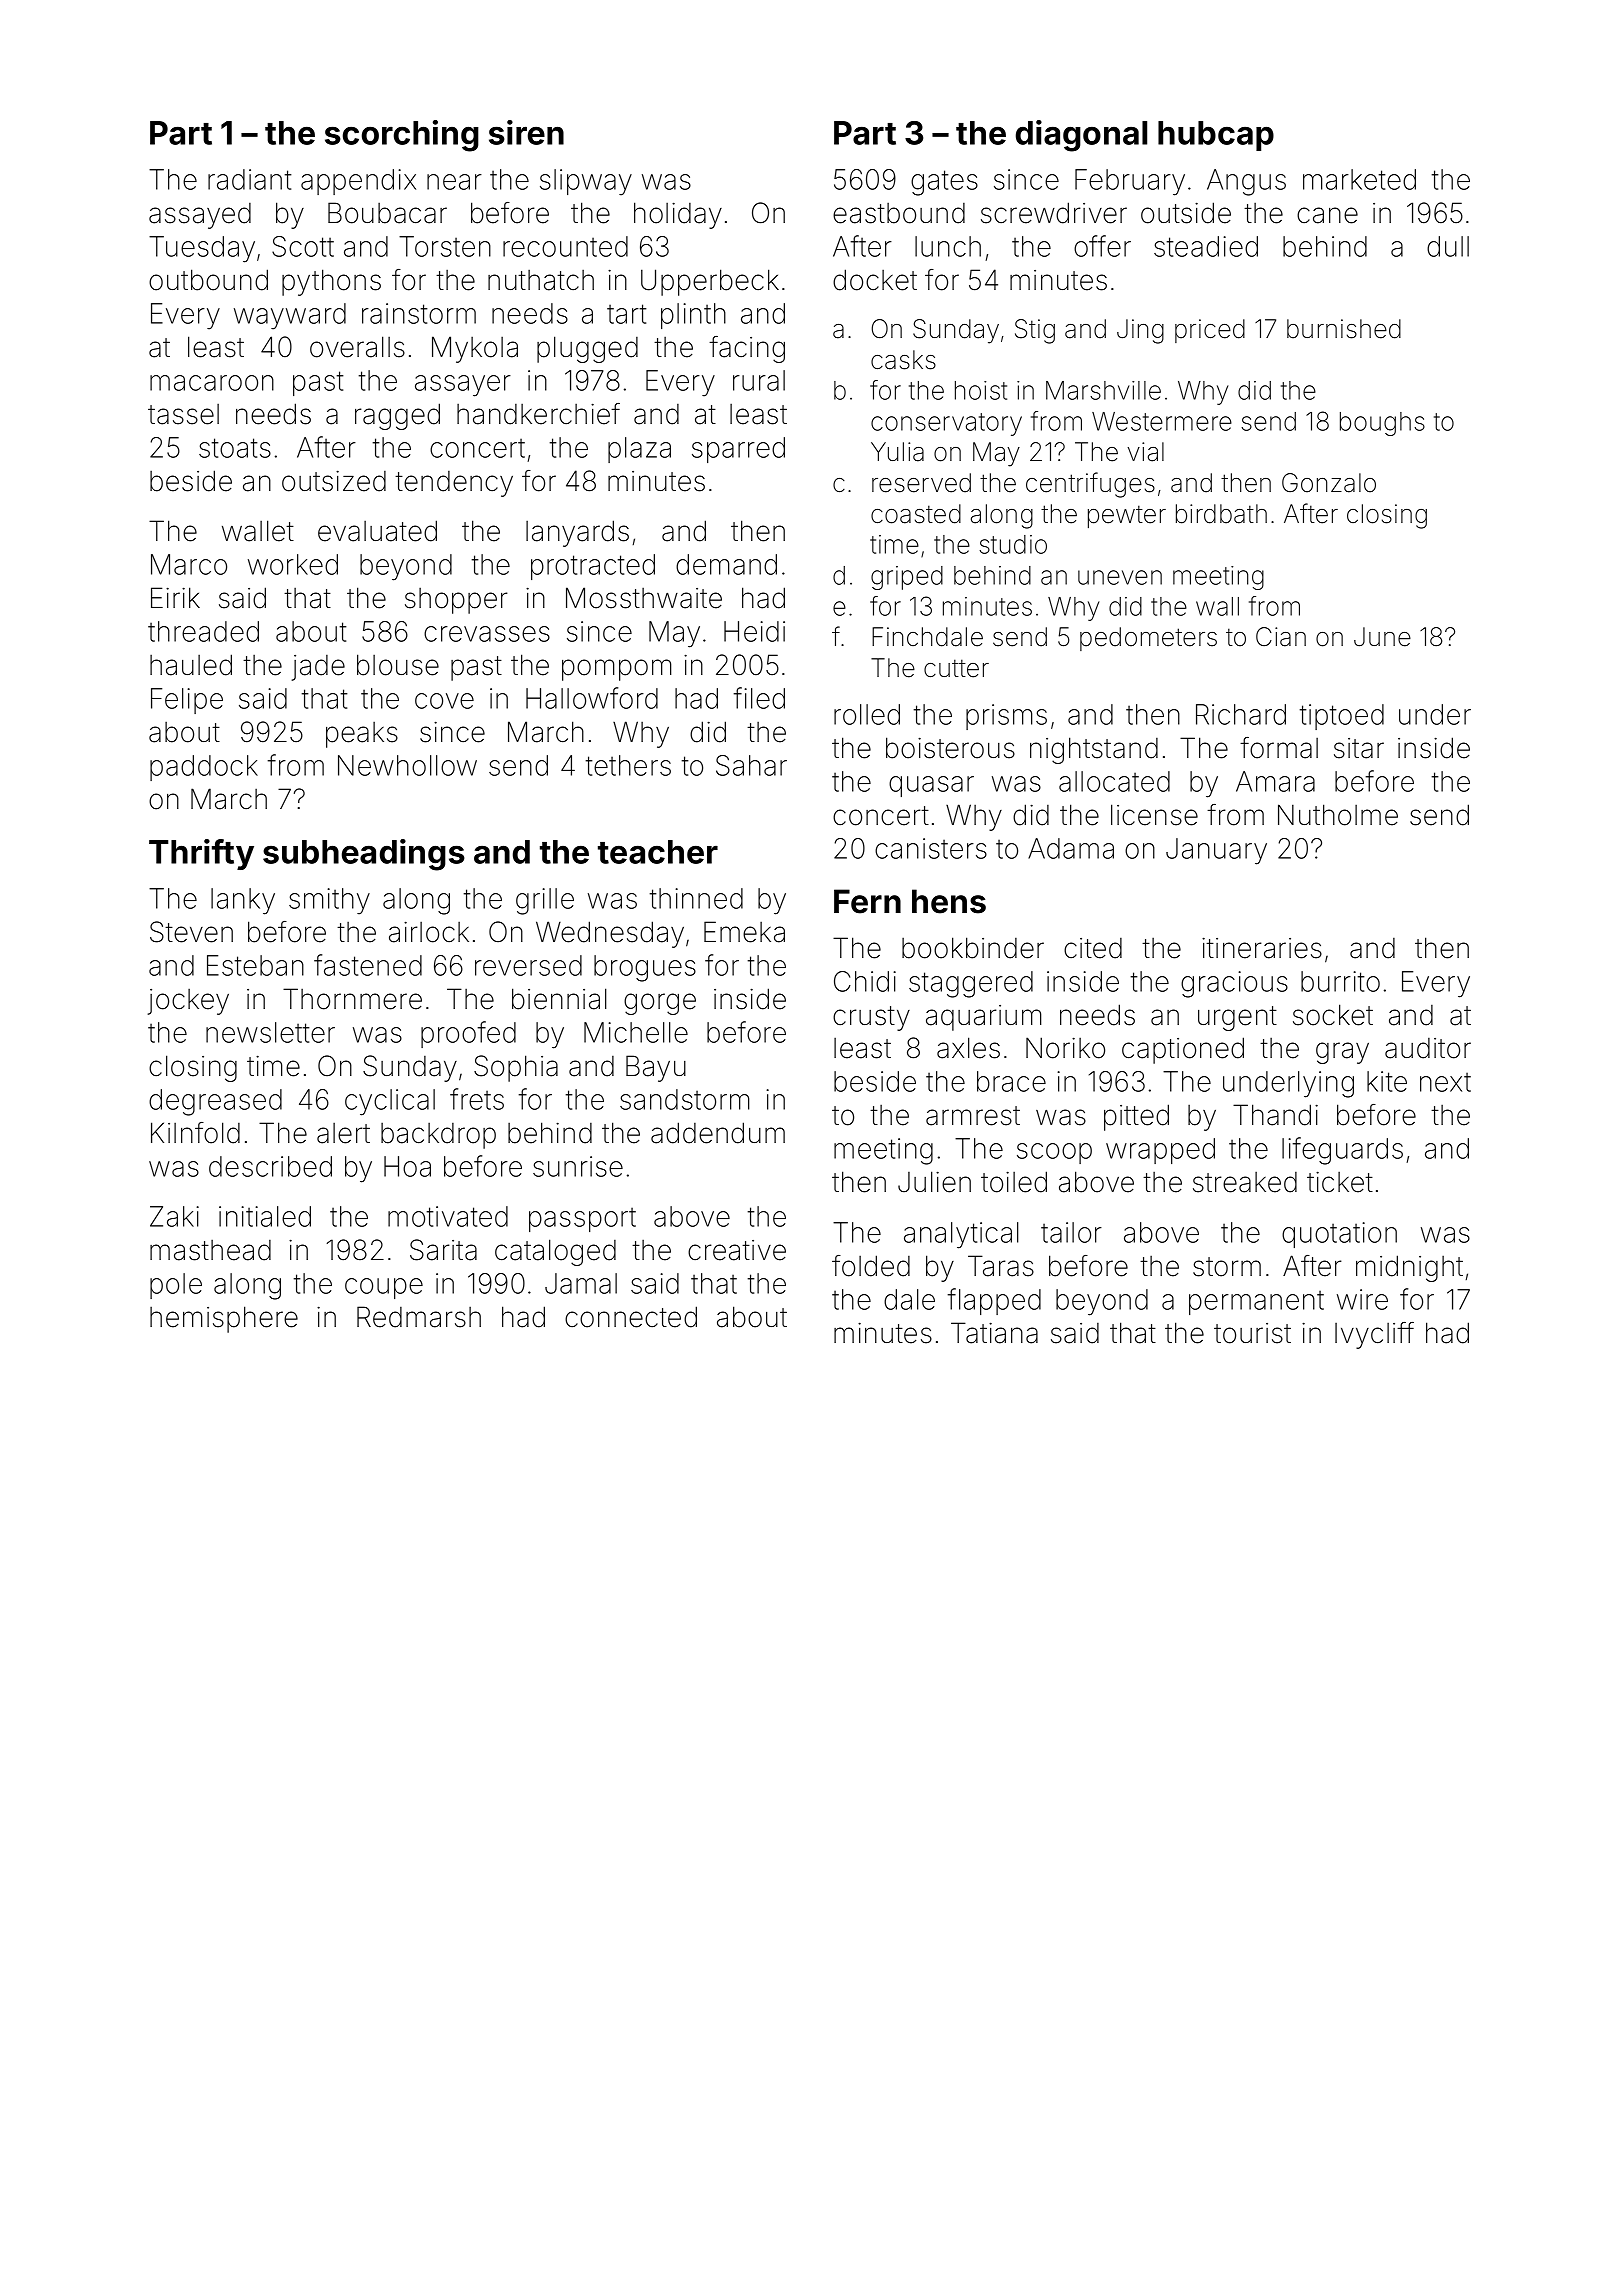 This screenshot has height=2292, width=1620. I want to click on connected, so click(631, 1317).
